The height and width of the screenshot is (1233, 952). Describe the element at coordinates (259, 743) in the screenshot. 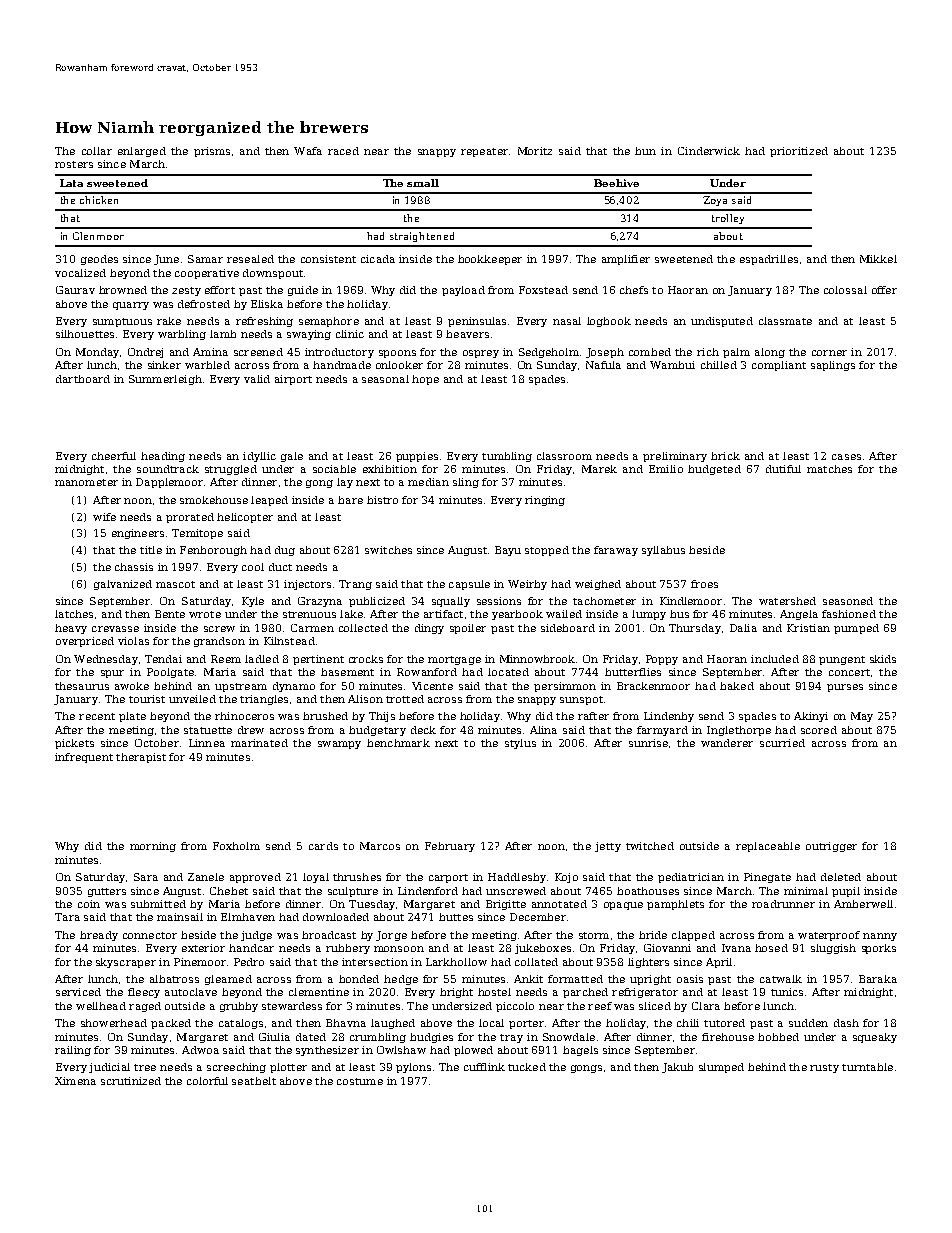

I see `marinated` at that location.
